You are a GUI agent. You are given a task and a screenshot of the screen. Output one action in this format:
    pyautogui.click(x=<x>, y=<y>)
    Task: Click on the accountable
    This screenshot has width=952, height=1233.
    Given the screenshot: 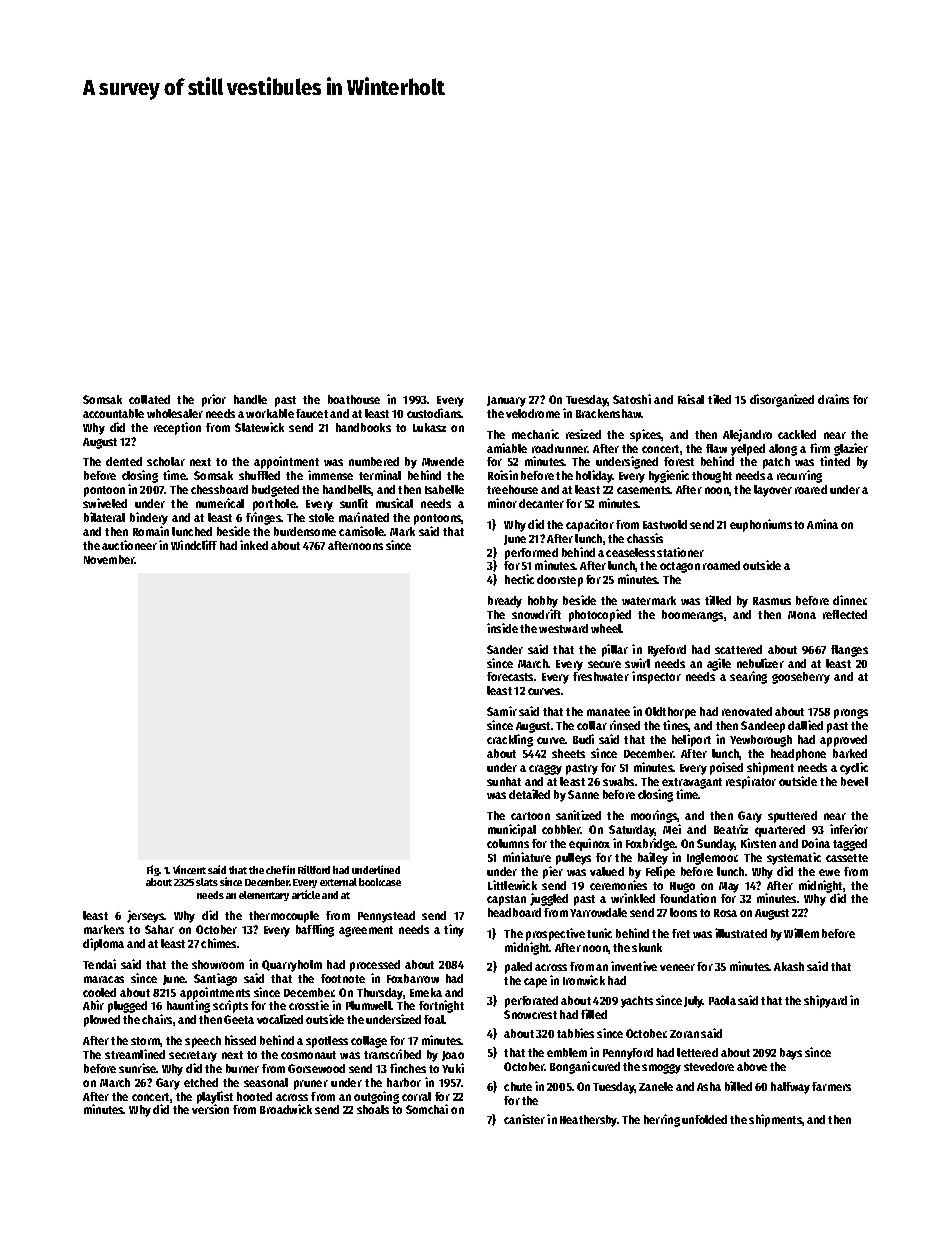 What is the action you would take?
    pyautogui.click(x=113, y=413)
